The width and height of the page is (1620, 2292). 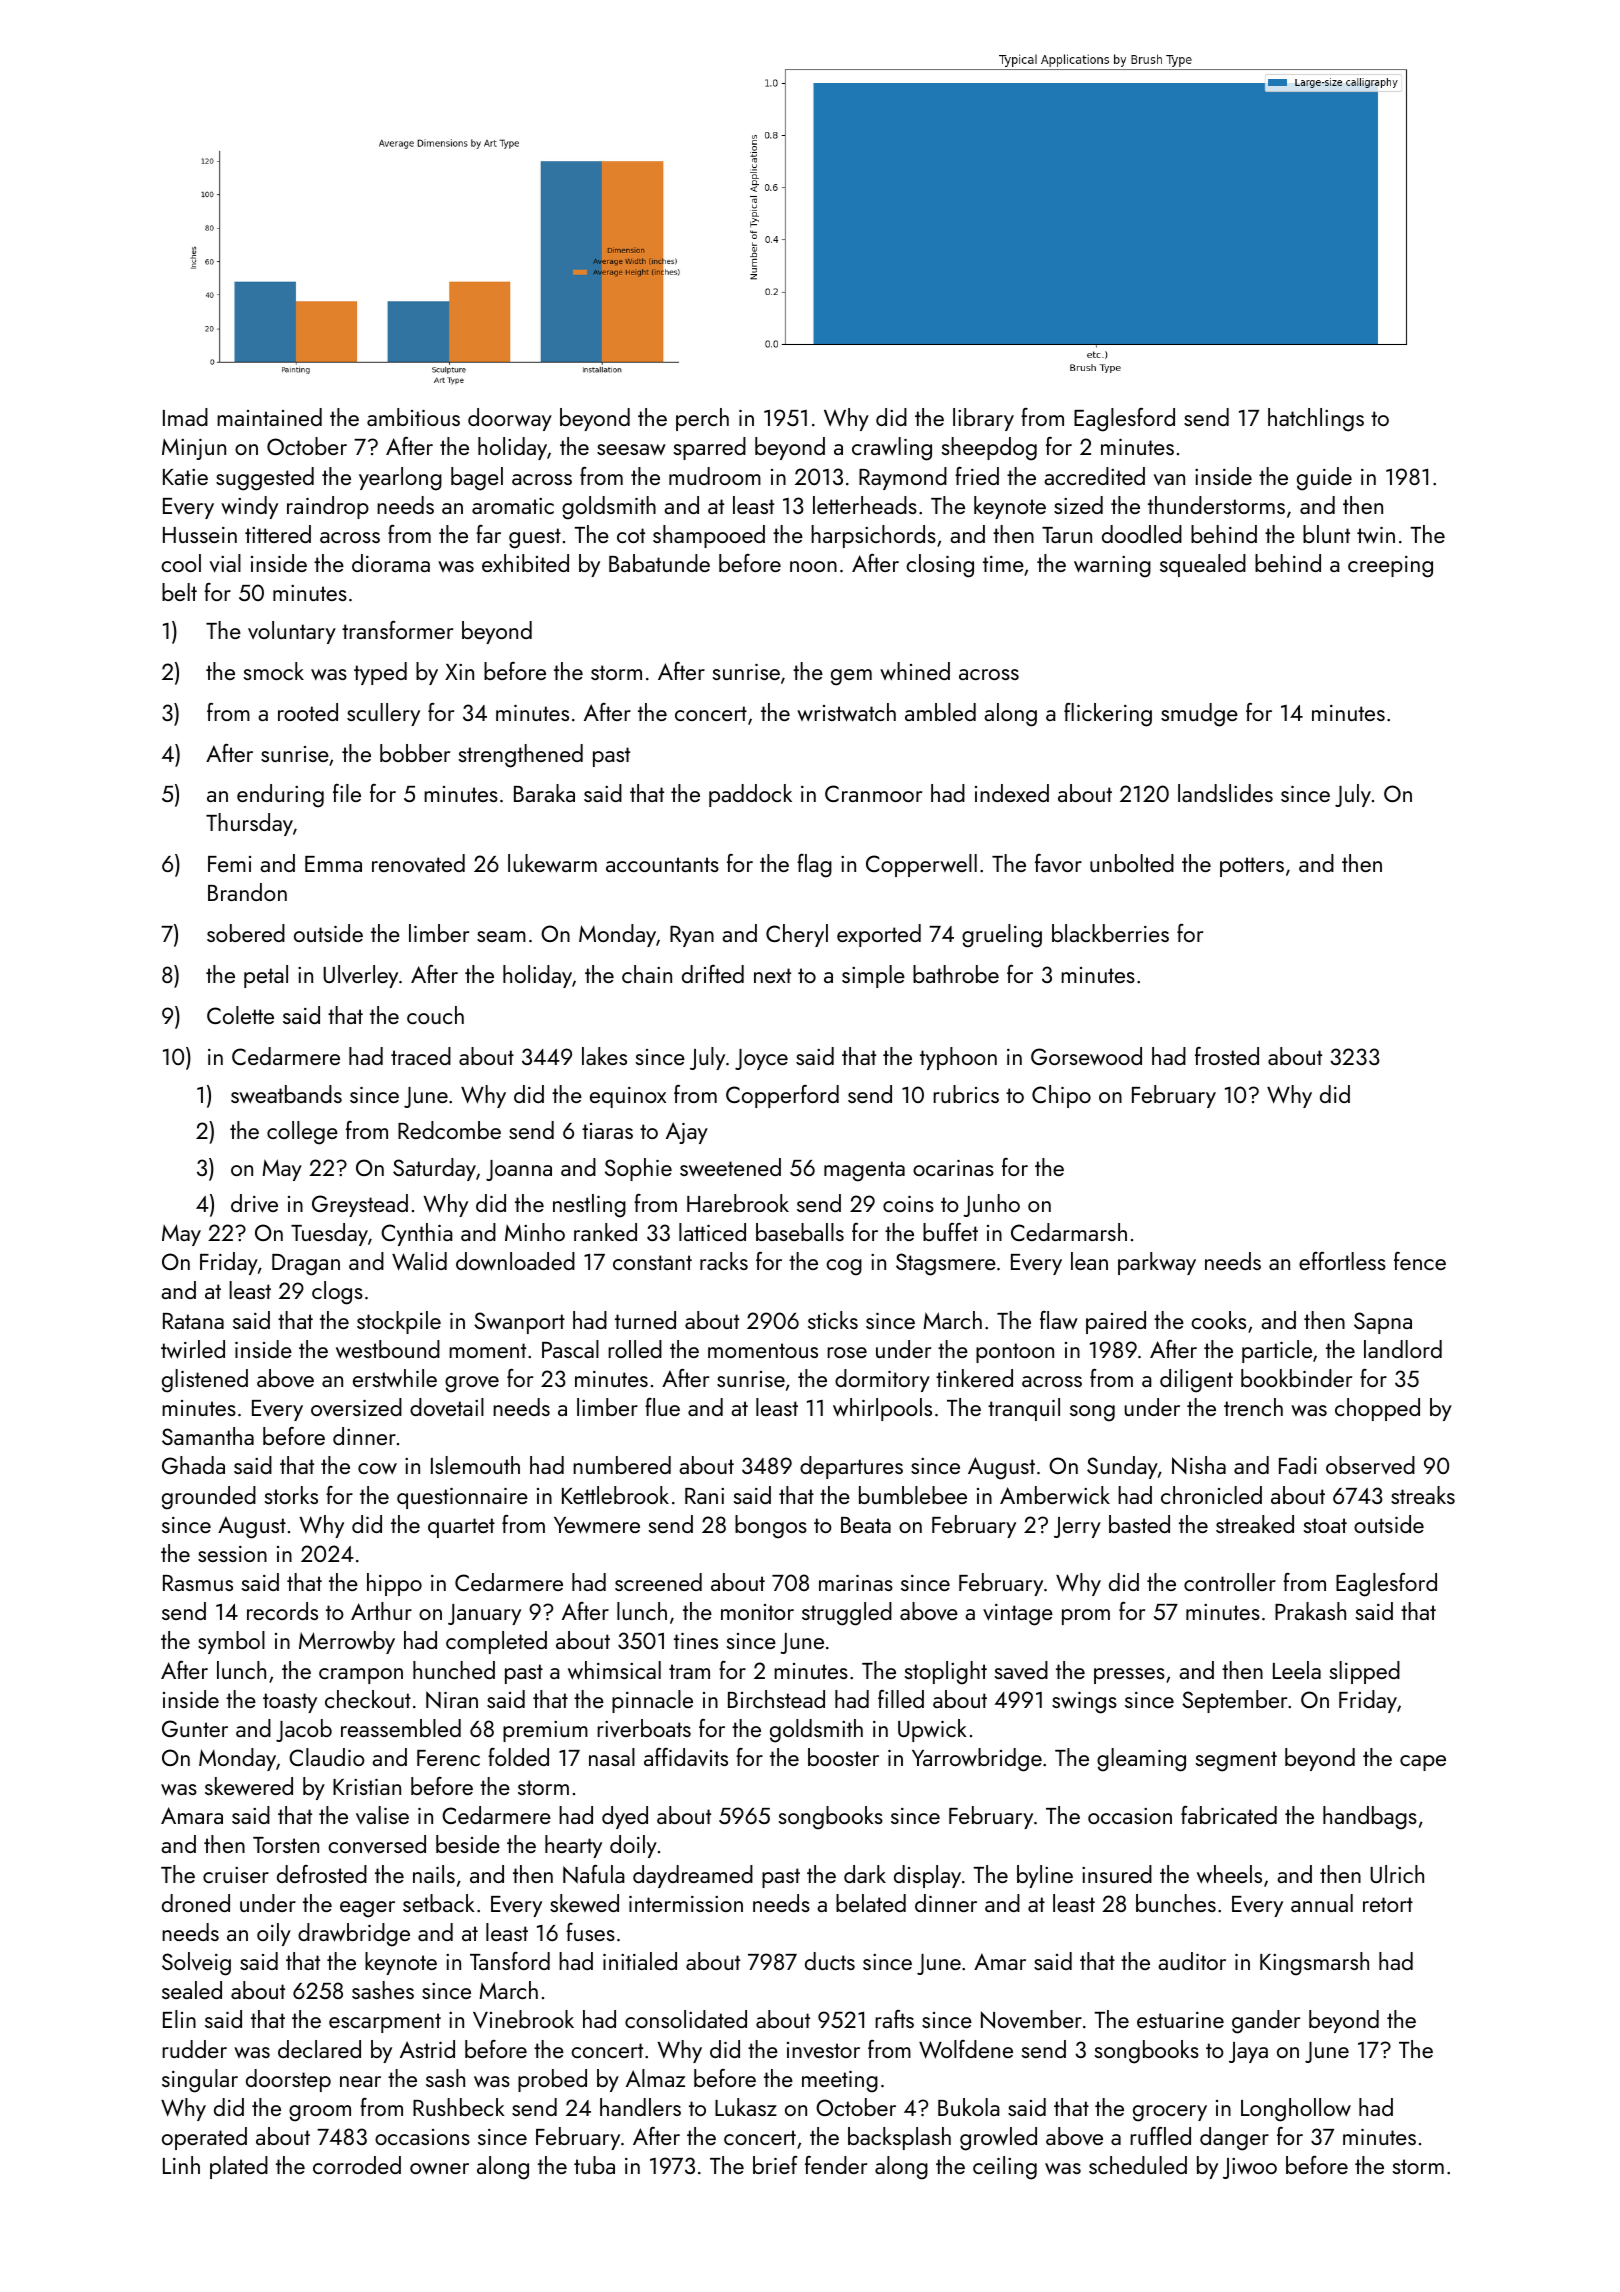 I want to click on Sophie, so click(x=638, y=1169).
